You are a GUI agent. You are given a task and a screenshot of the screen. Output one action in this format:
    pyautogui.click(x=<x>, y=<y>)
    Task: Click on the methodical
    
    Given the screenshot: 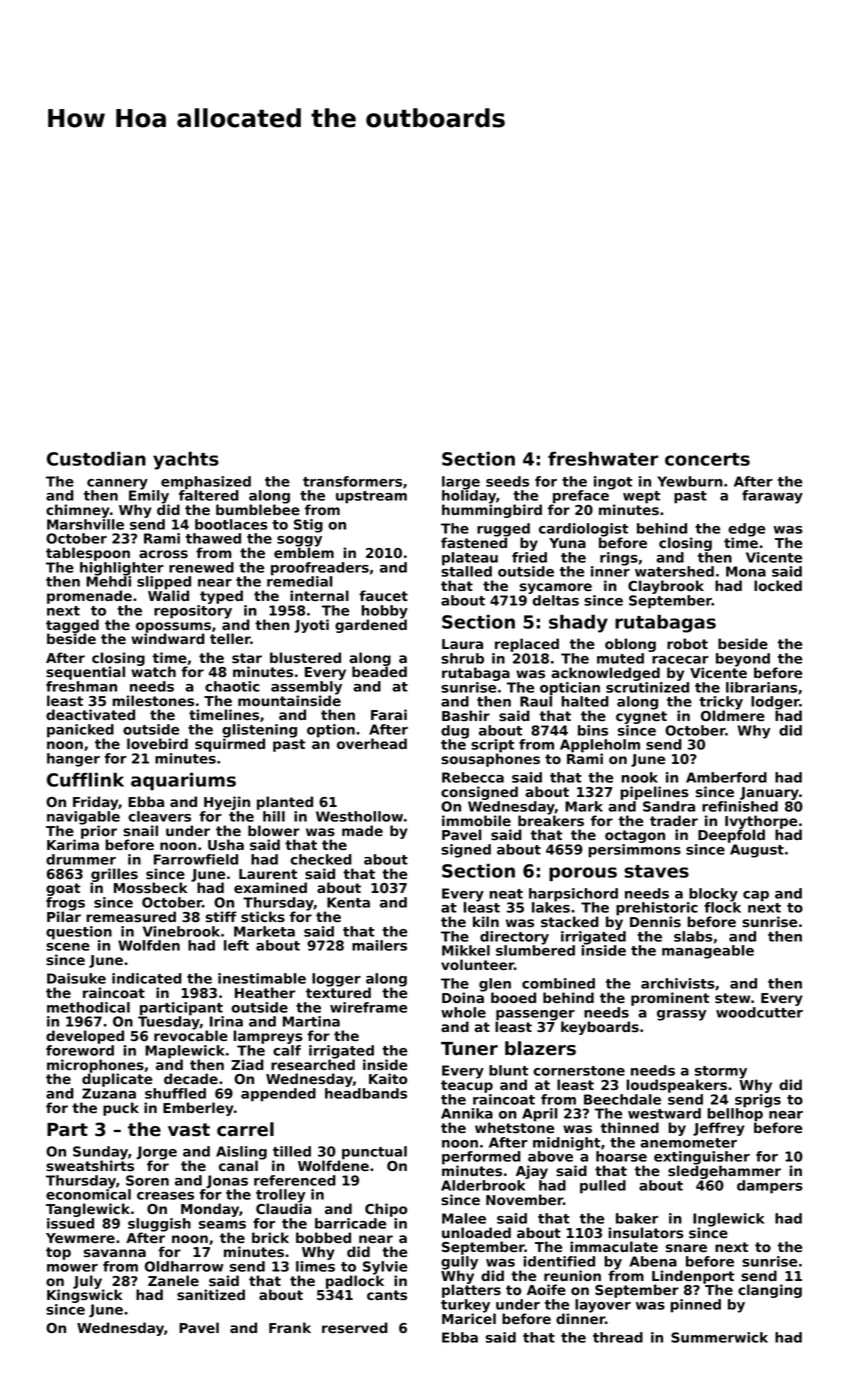 What is the action you would take?
    pyautogui.click(x=88, y=1007)
